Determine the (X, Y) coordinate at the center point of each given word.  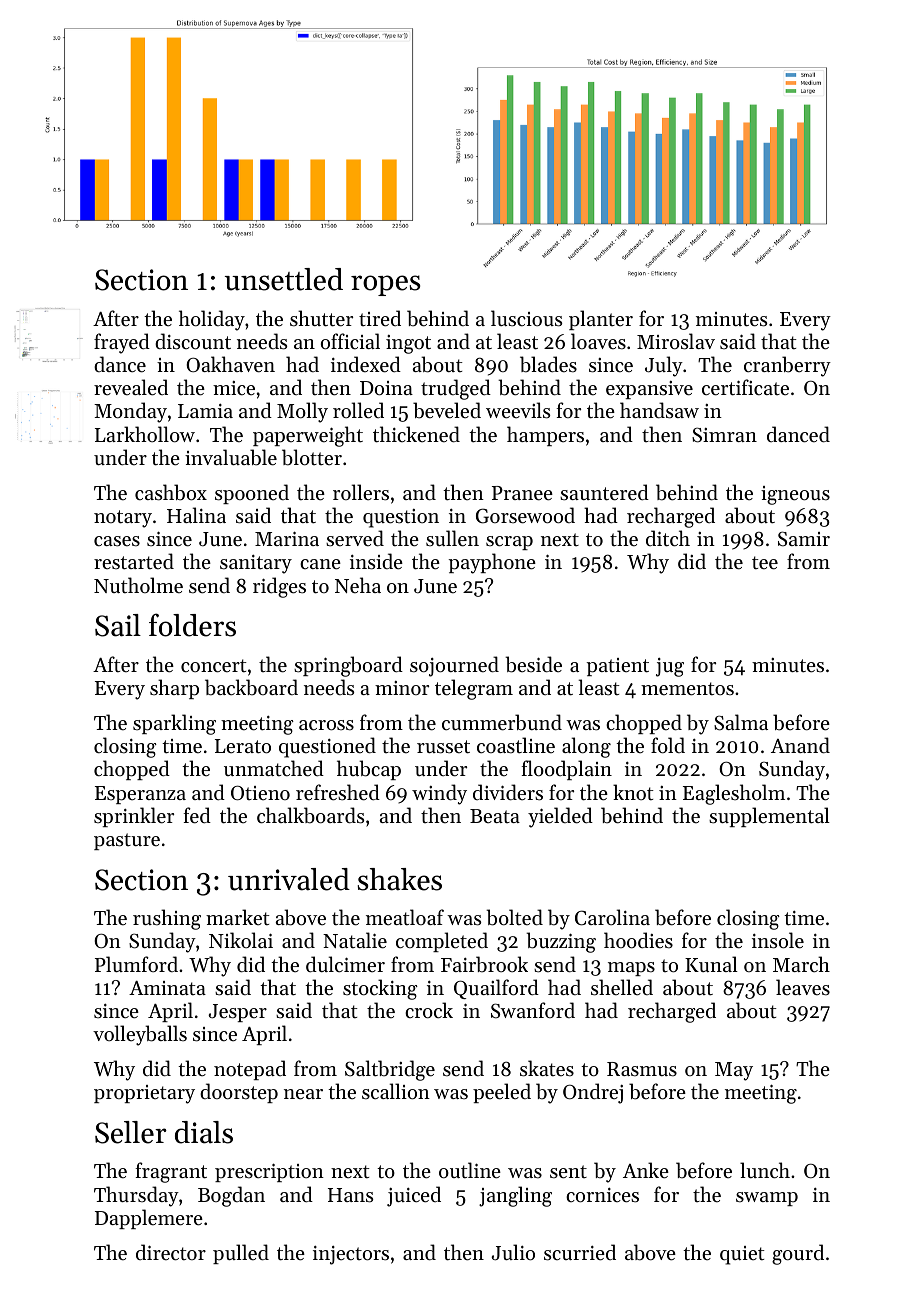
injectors (351, 1255)
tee (765, 563)
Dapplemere (149, 1219)
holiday (212, 320)
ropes (385, 285)
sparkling (174, 724)
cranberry (787, 366)
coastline (516, 745)
